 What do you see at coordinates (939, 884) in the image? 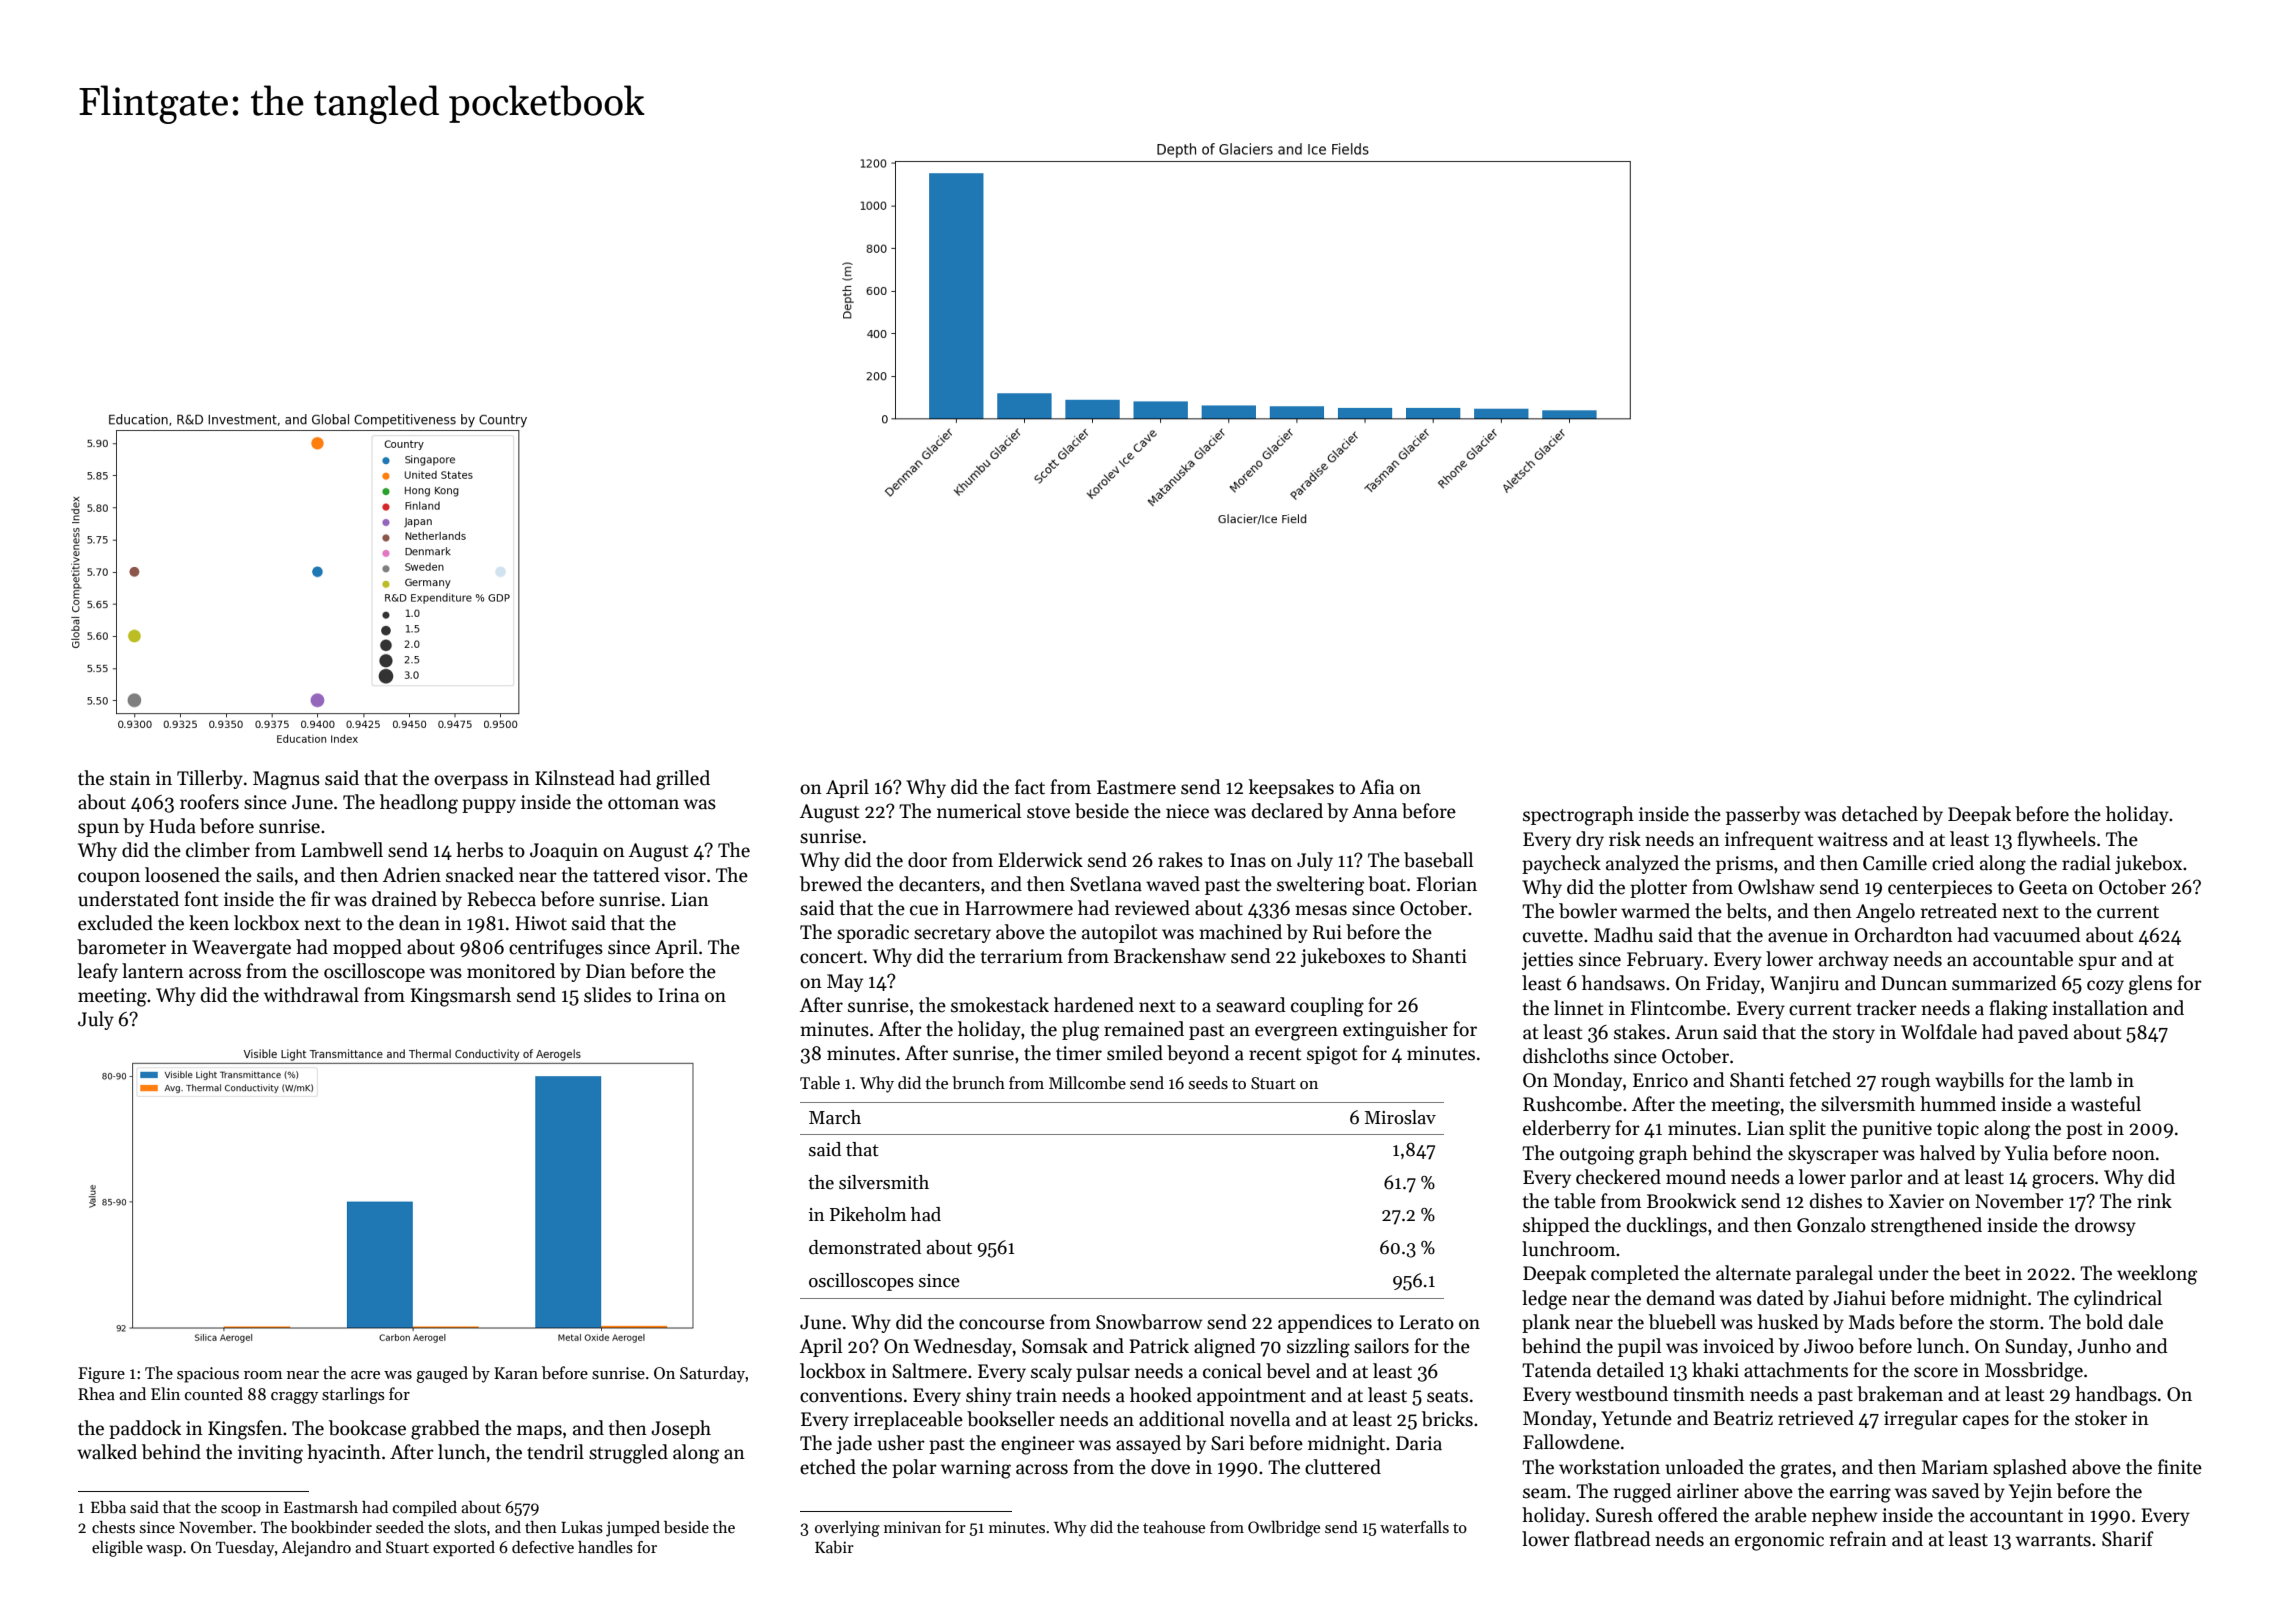
I see `decanters` at bounding box center [939, 884].
